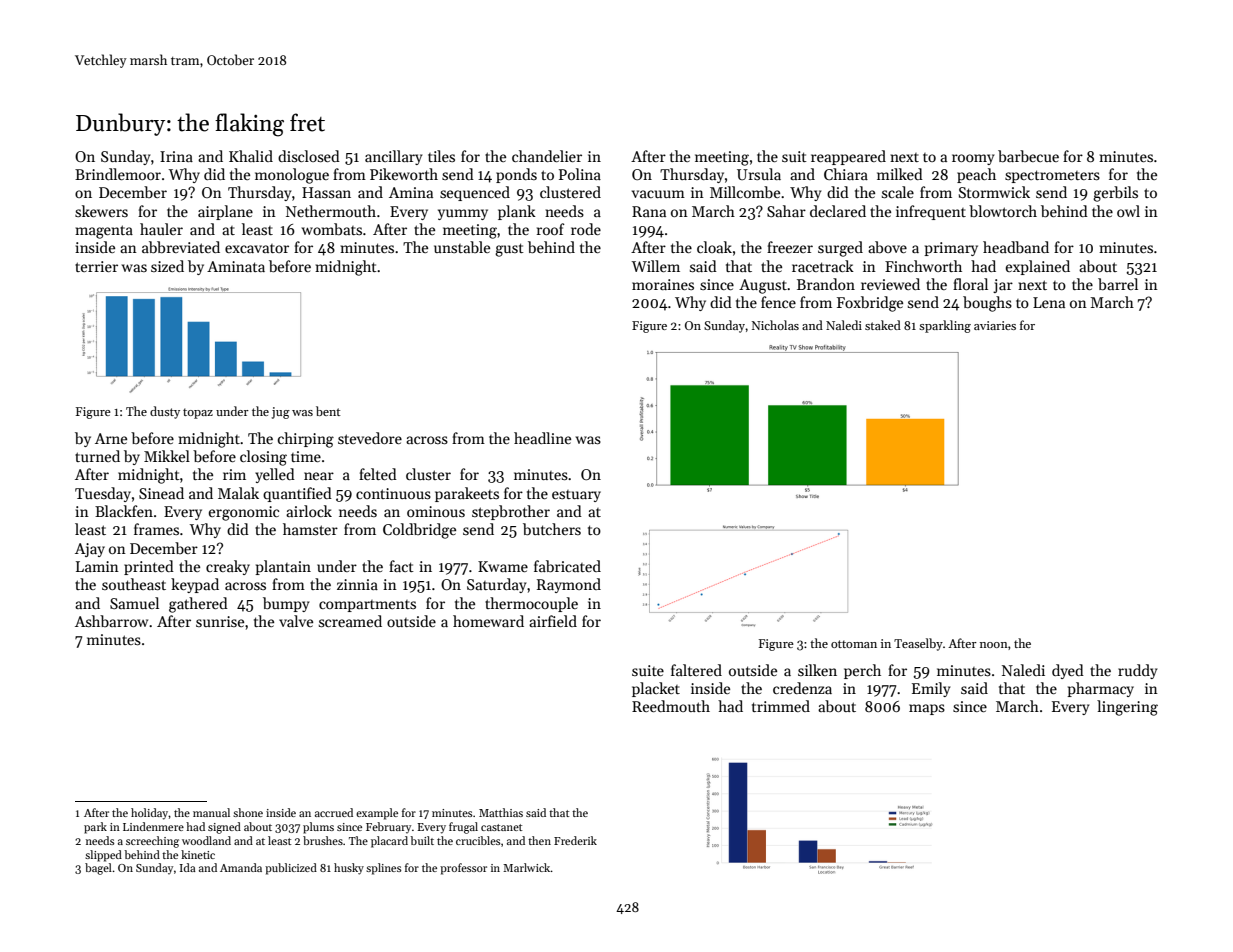 This screenshot has height=952, width=1233. What do you see at coordinates (211, 812) in the screenshot?
I see `manual` at bounding box center [211, 812].
